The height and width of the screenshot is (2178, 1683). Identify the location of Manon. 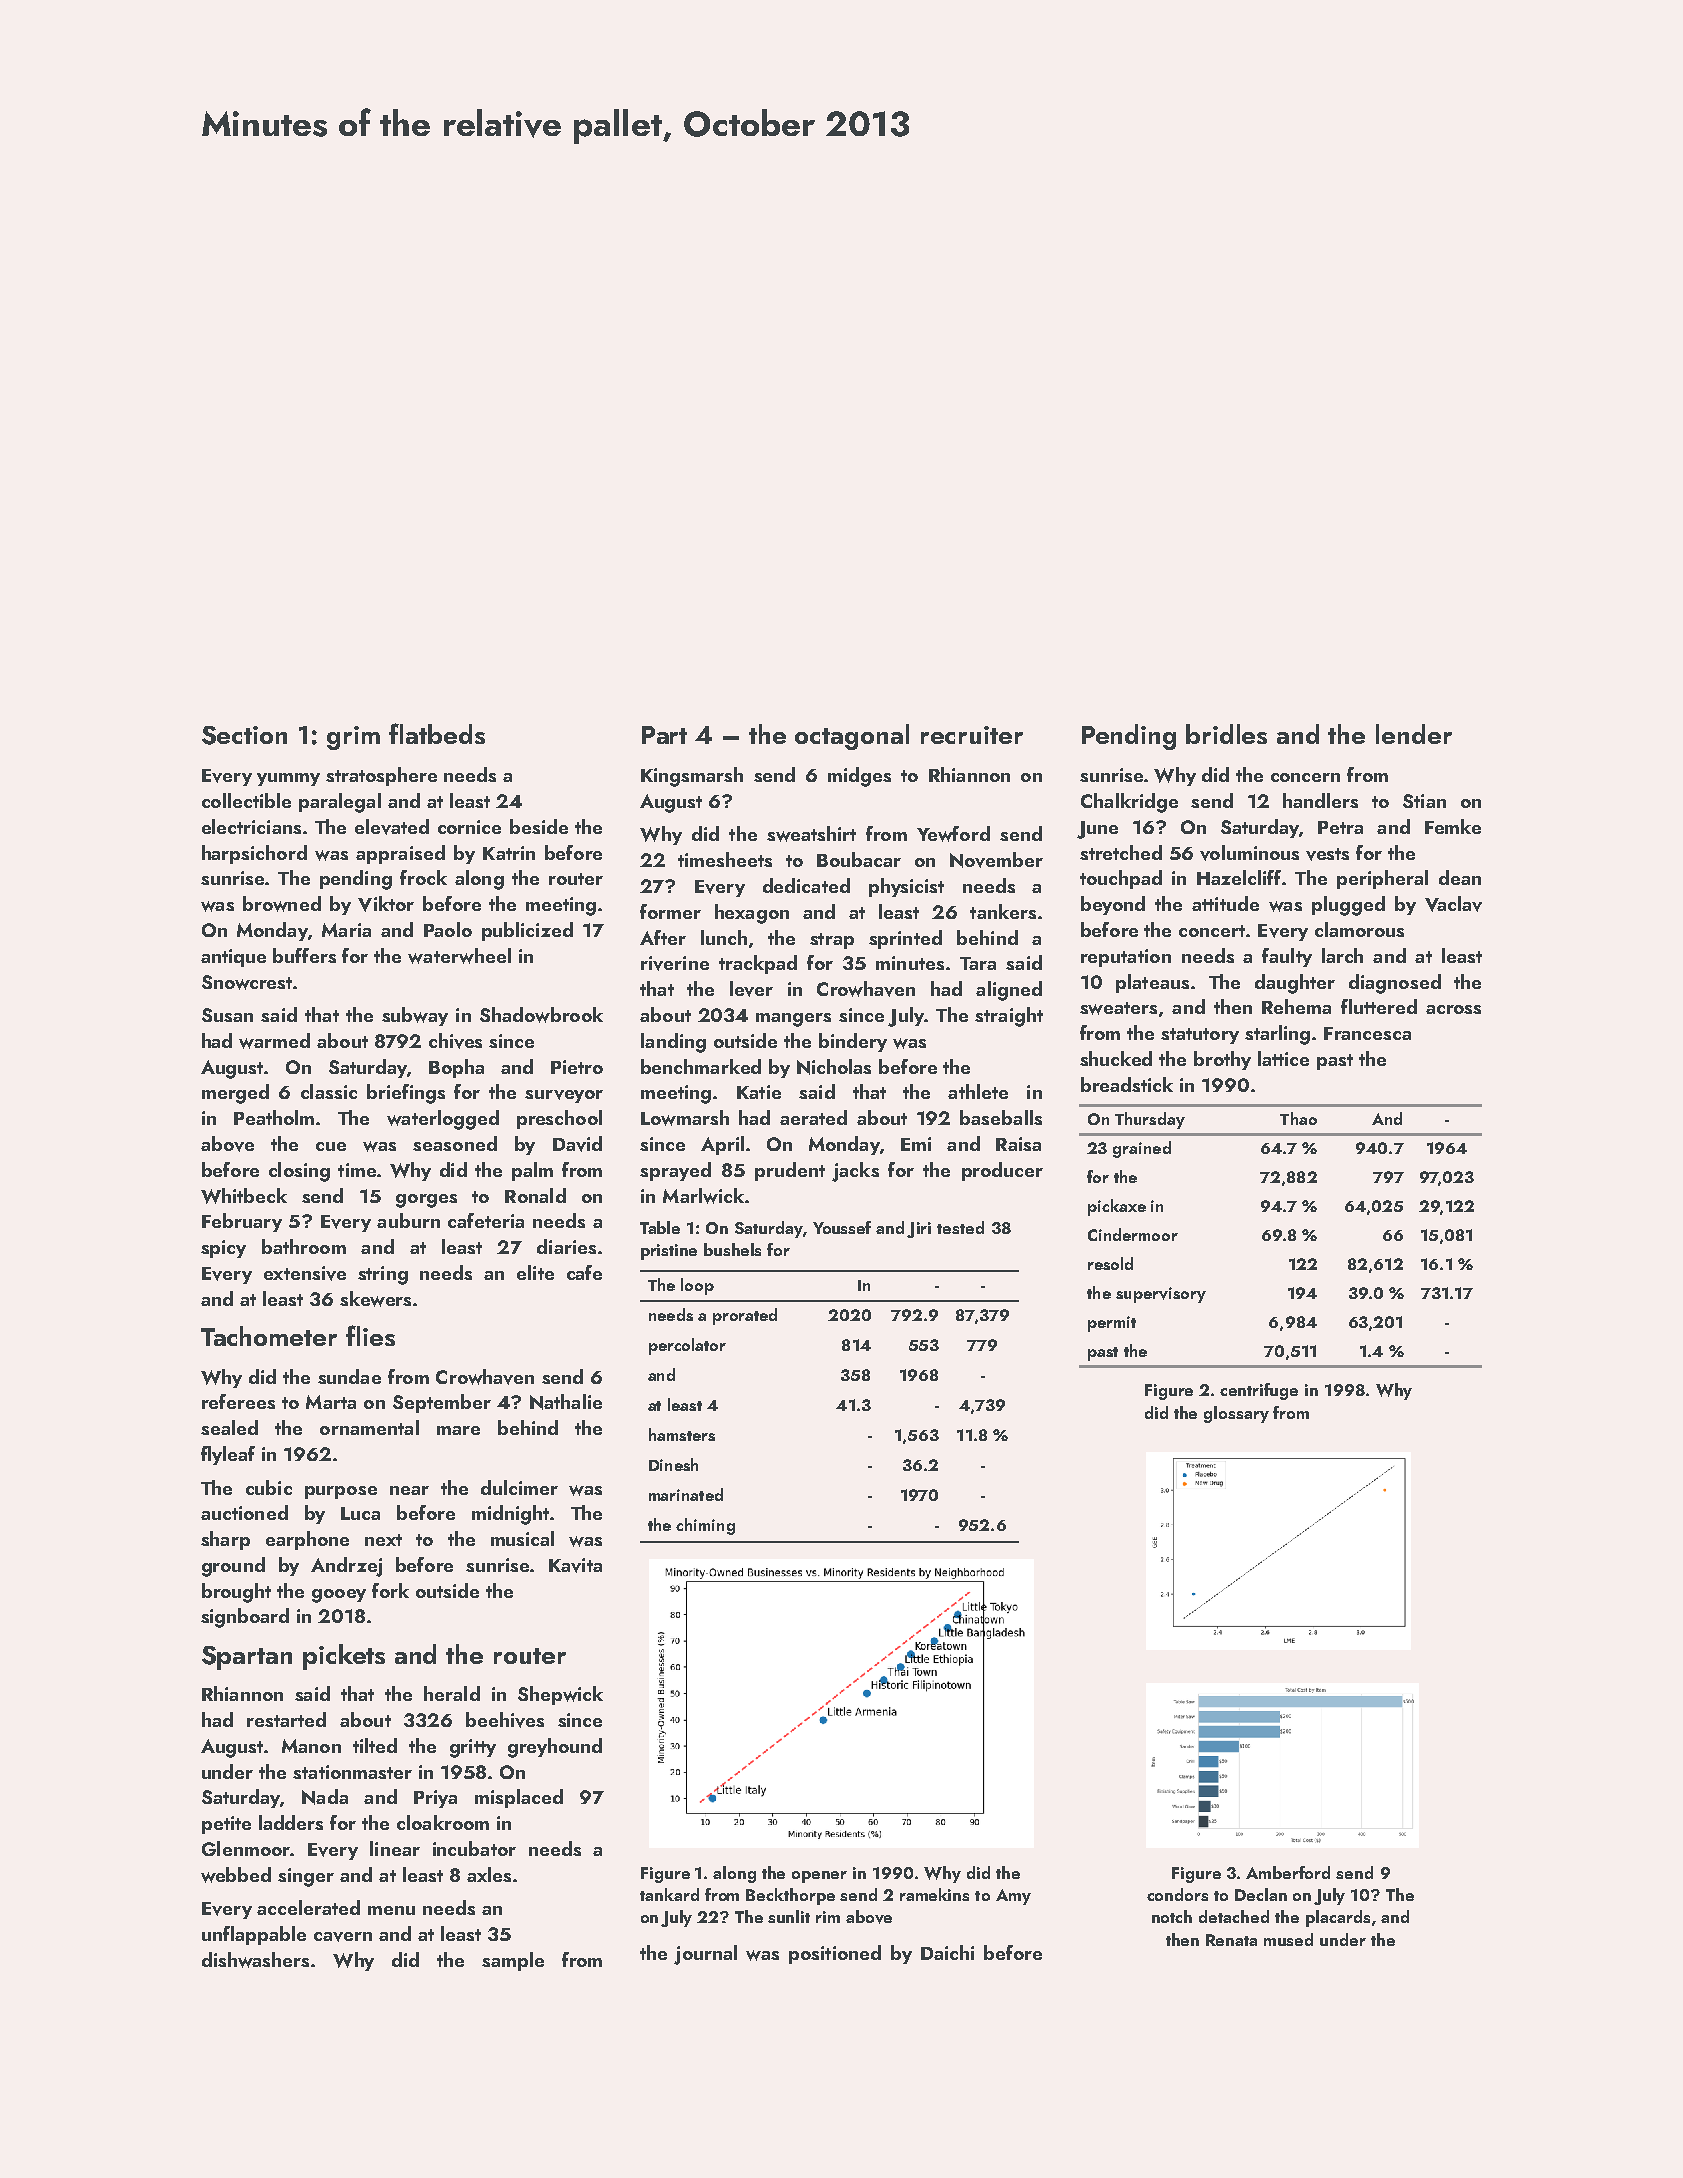
(311, 1746).
